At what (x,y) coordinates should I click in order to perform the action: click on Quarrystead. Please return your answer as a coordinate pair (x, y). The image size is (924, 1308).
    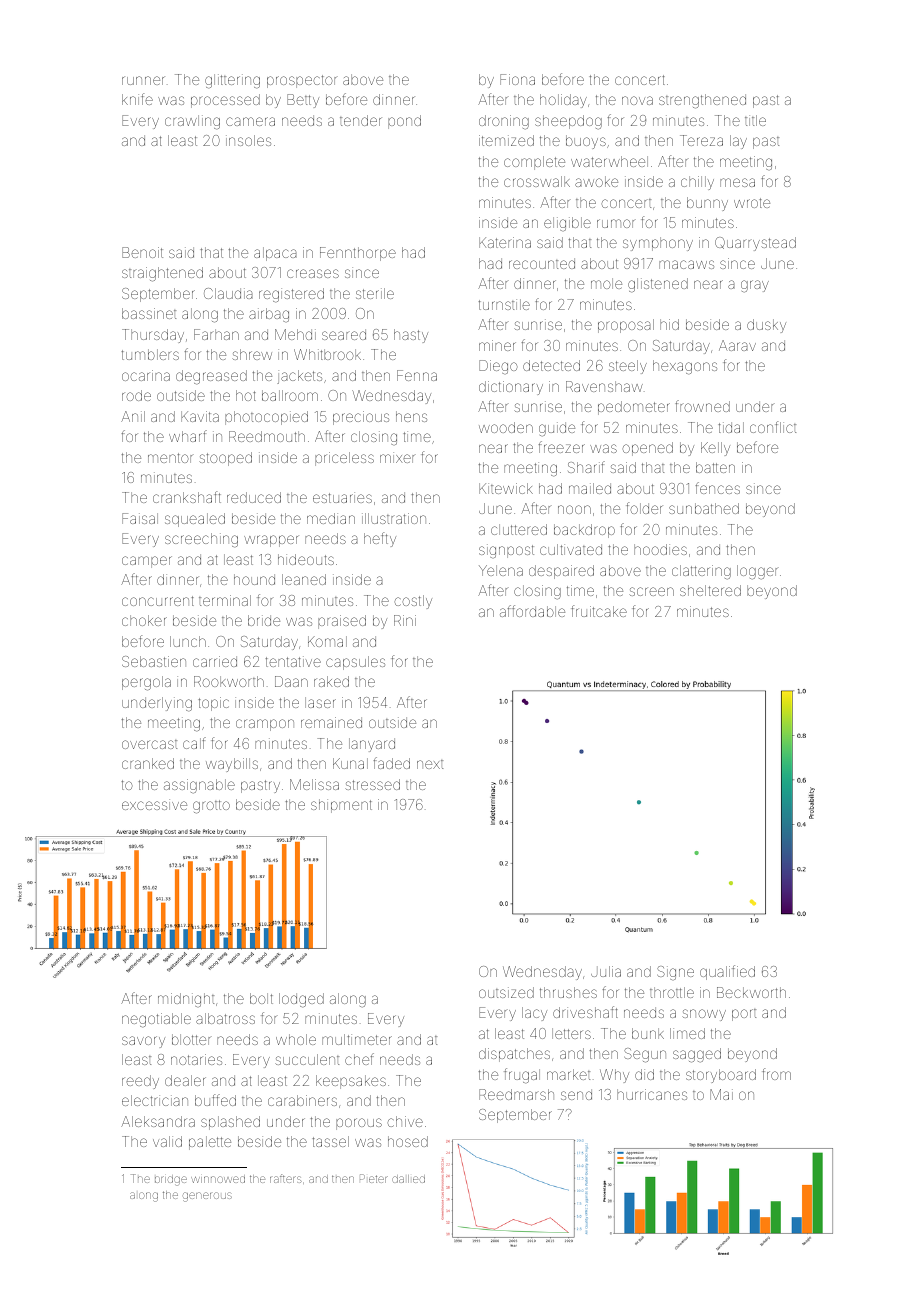
    Looking at the image, I should click on (755, 244).
